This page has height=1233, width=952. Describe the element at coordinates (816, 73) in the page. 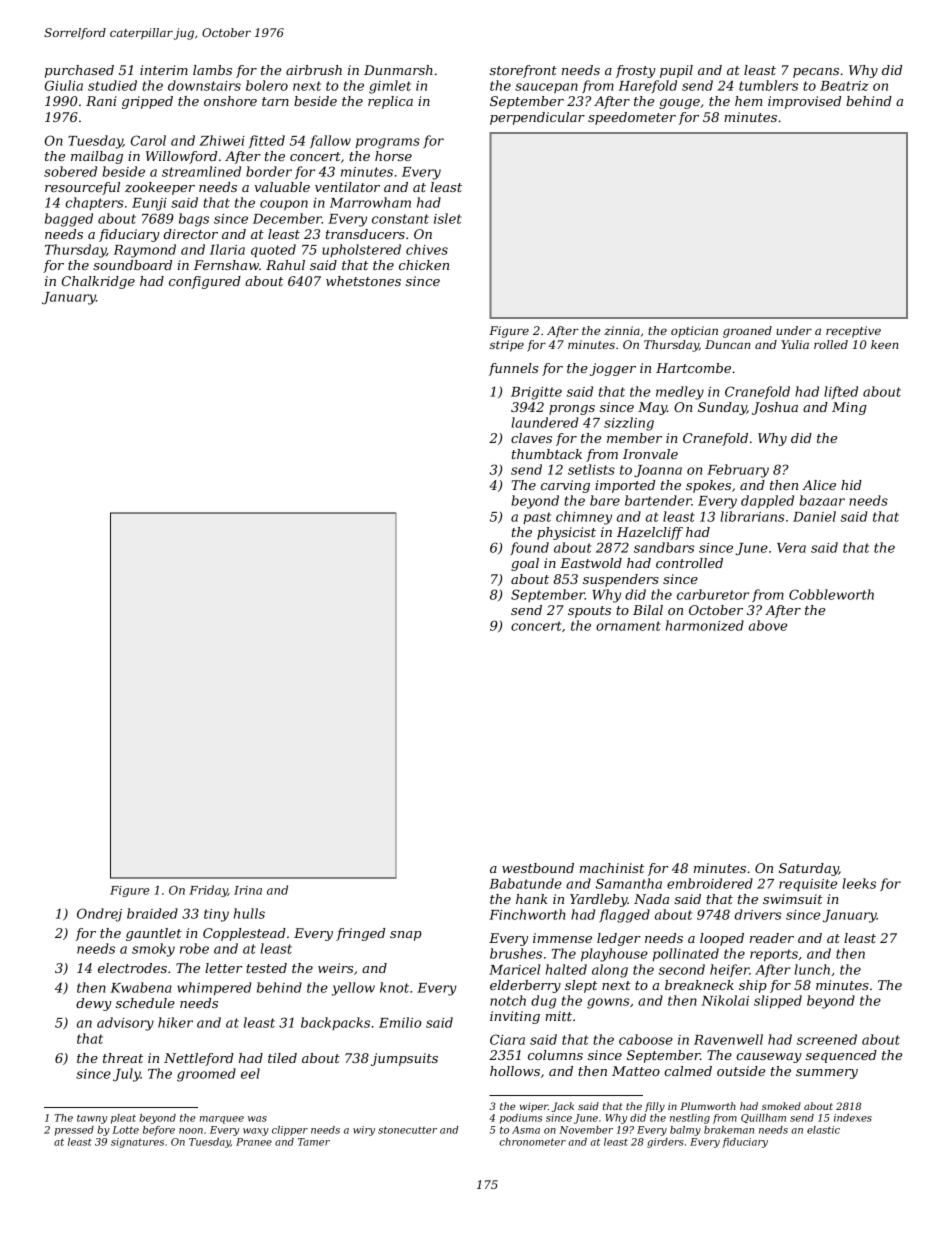

I see `pecans` at that location.
